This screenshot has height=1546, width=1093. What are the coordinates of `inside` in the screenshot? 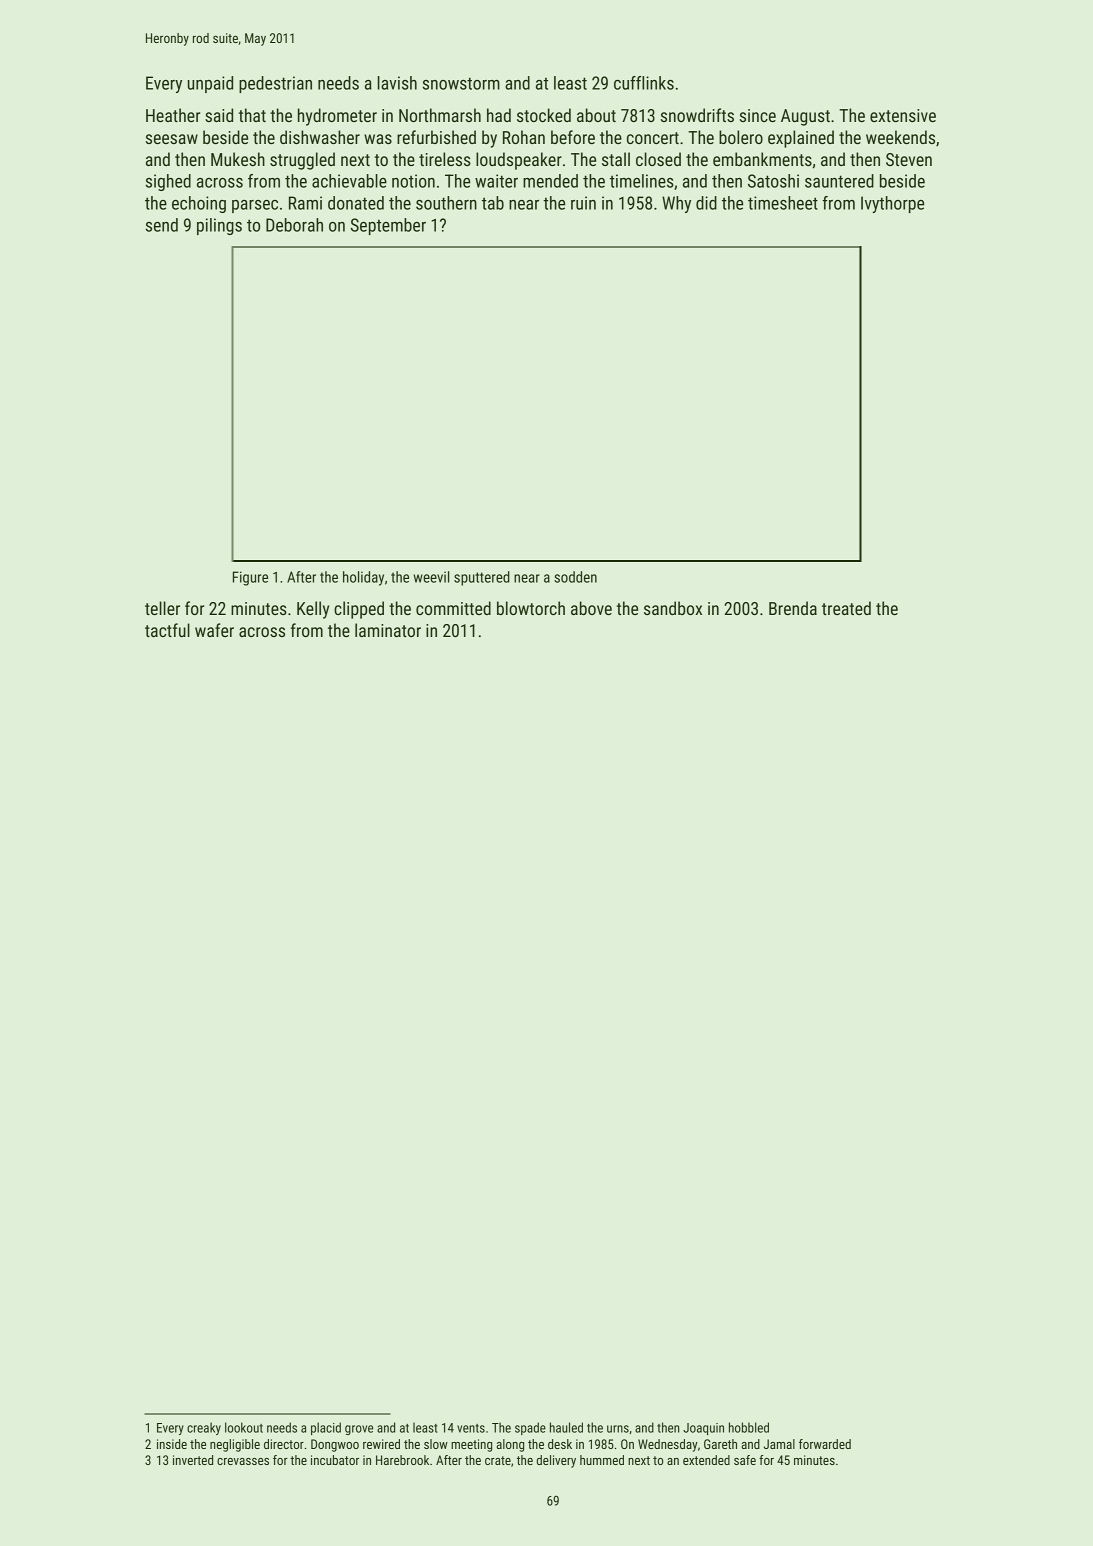 It's located at (172, 1444).
